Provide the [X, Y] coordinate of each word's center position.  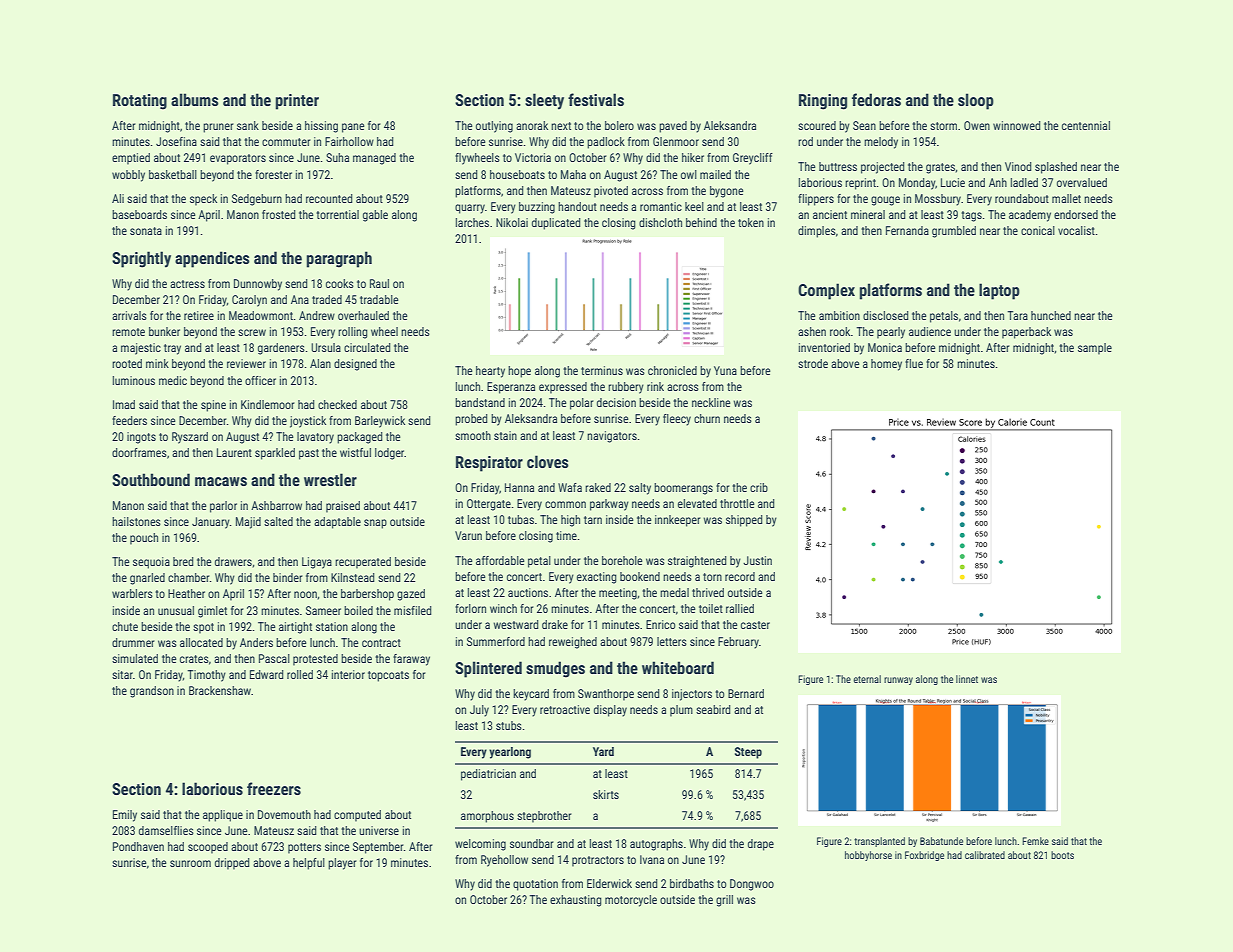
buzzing [537, 208]
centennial [1086, 125]
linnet [967, 679]
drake [555, 624]
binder [288, 577]
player [342, 864]
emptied [131, 159]
